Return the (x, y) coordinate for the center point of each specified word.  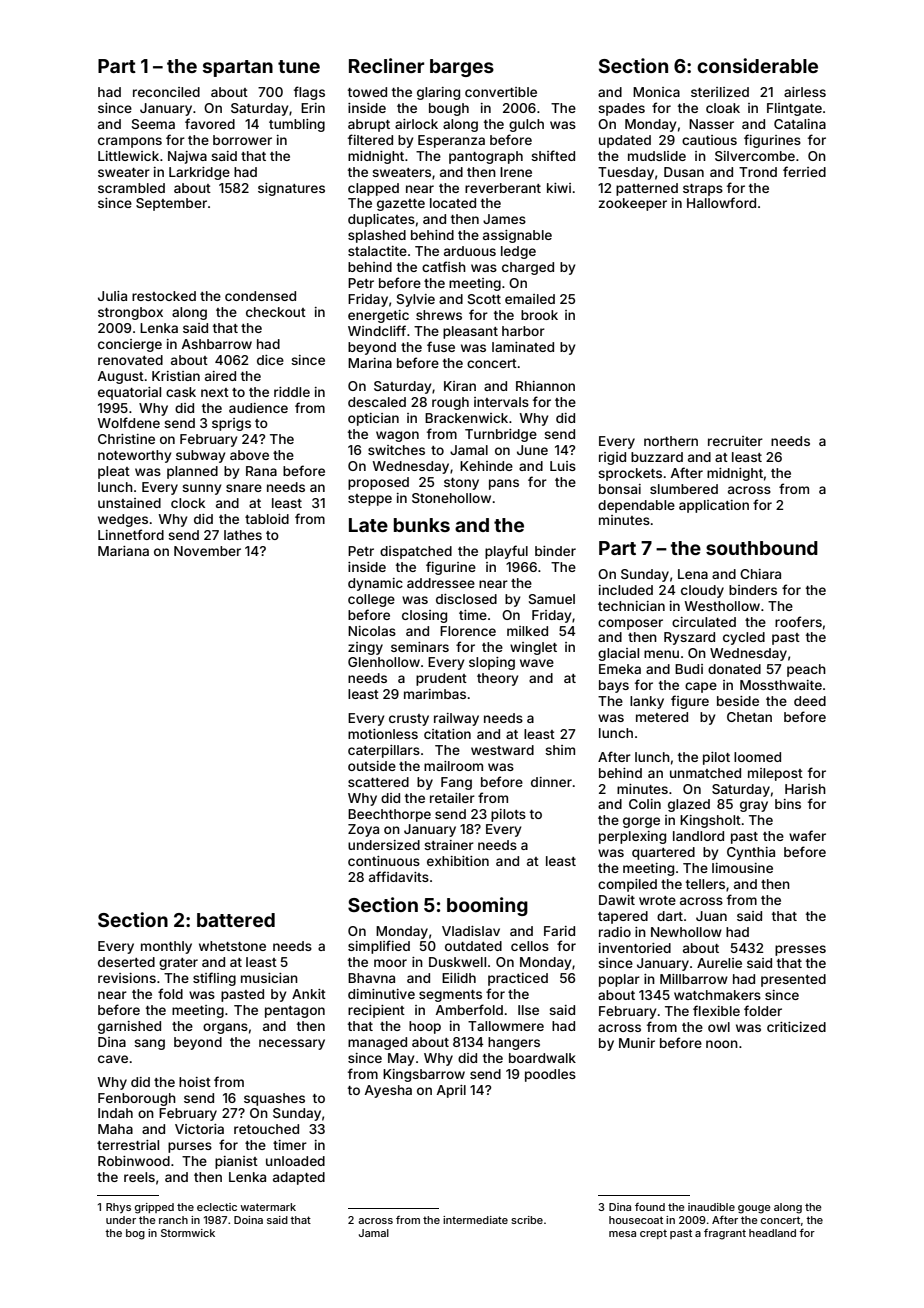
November (207, 551)
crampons (130, 142)
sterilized (720, 92)
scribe (527, 1220)
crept (653, 1234)
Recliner (386, 65)
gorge (641, 822)
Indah (115, 1113)
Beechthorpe (389, 815)
